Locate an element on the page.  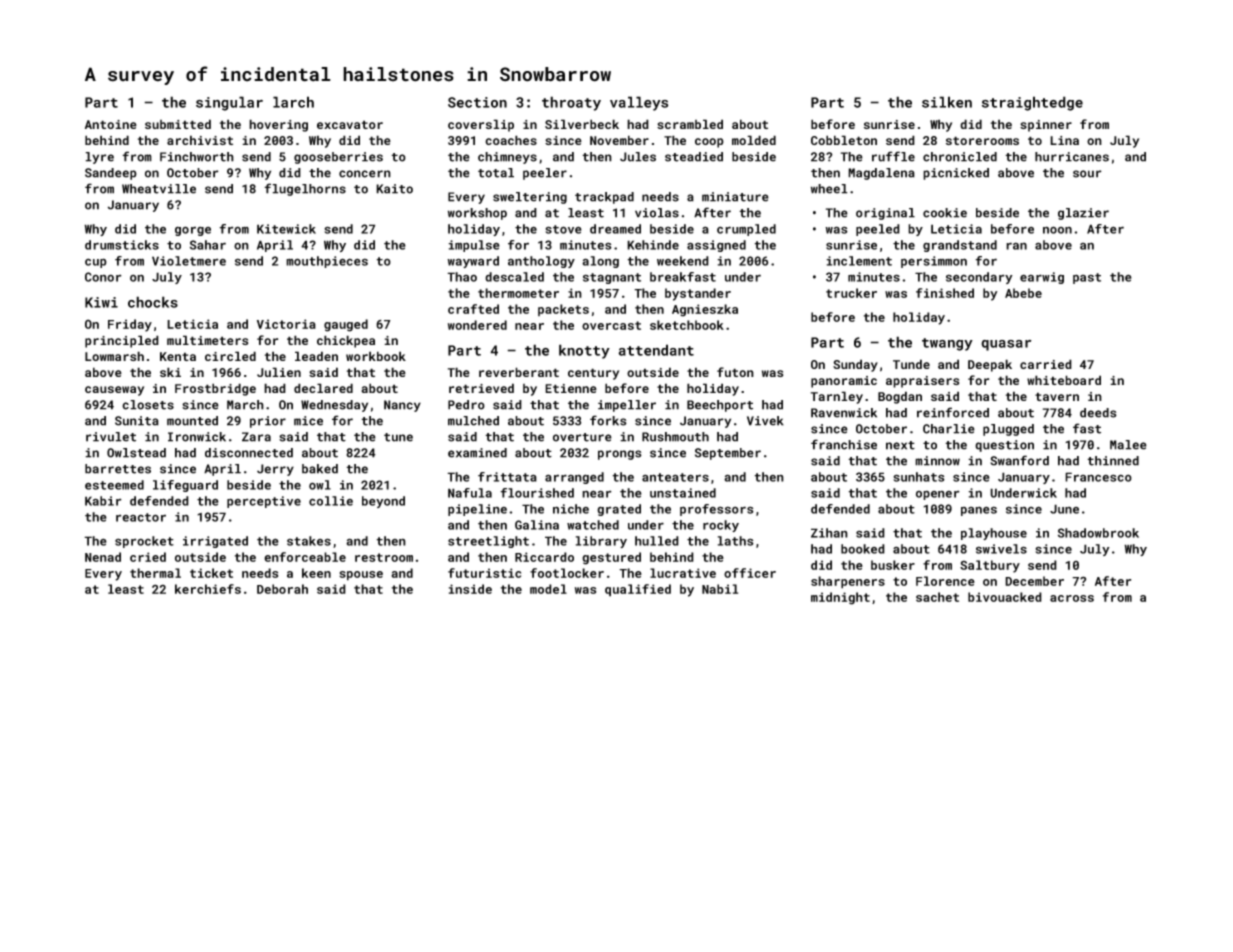
weekend is located at coordinates (683, 261).
